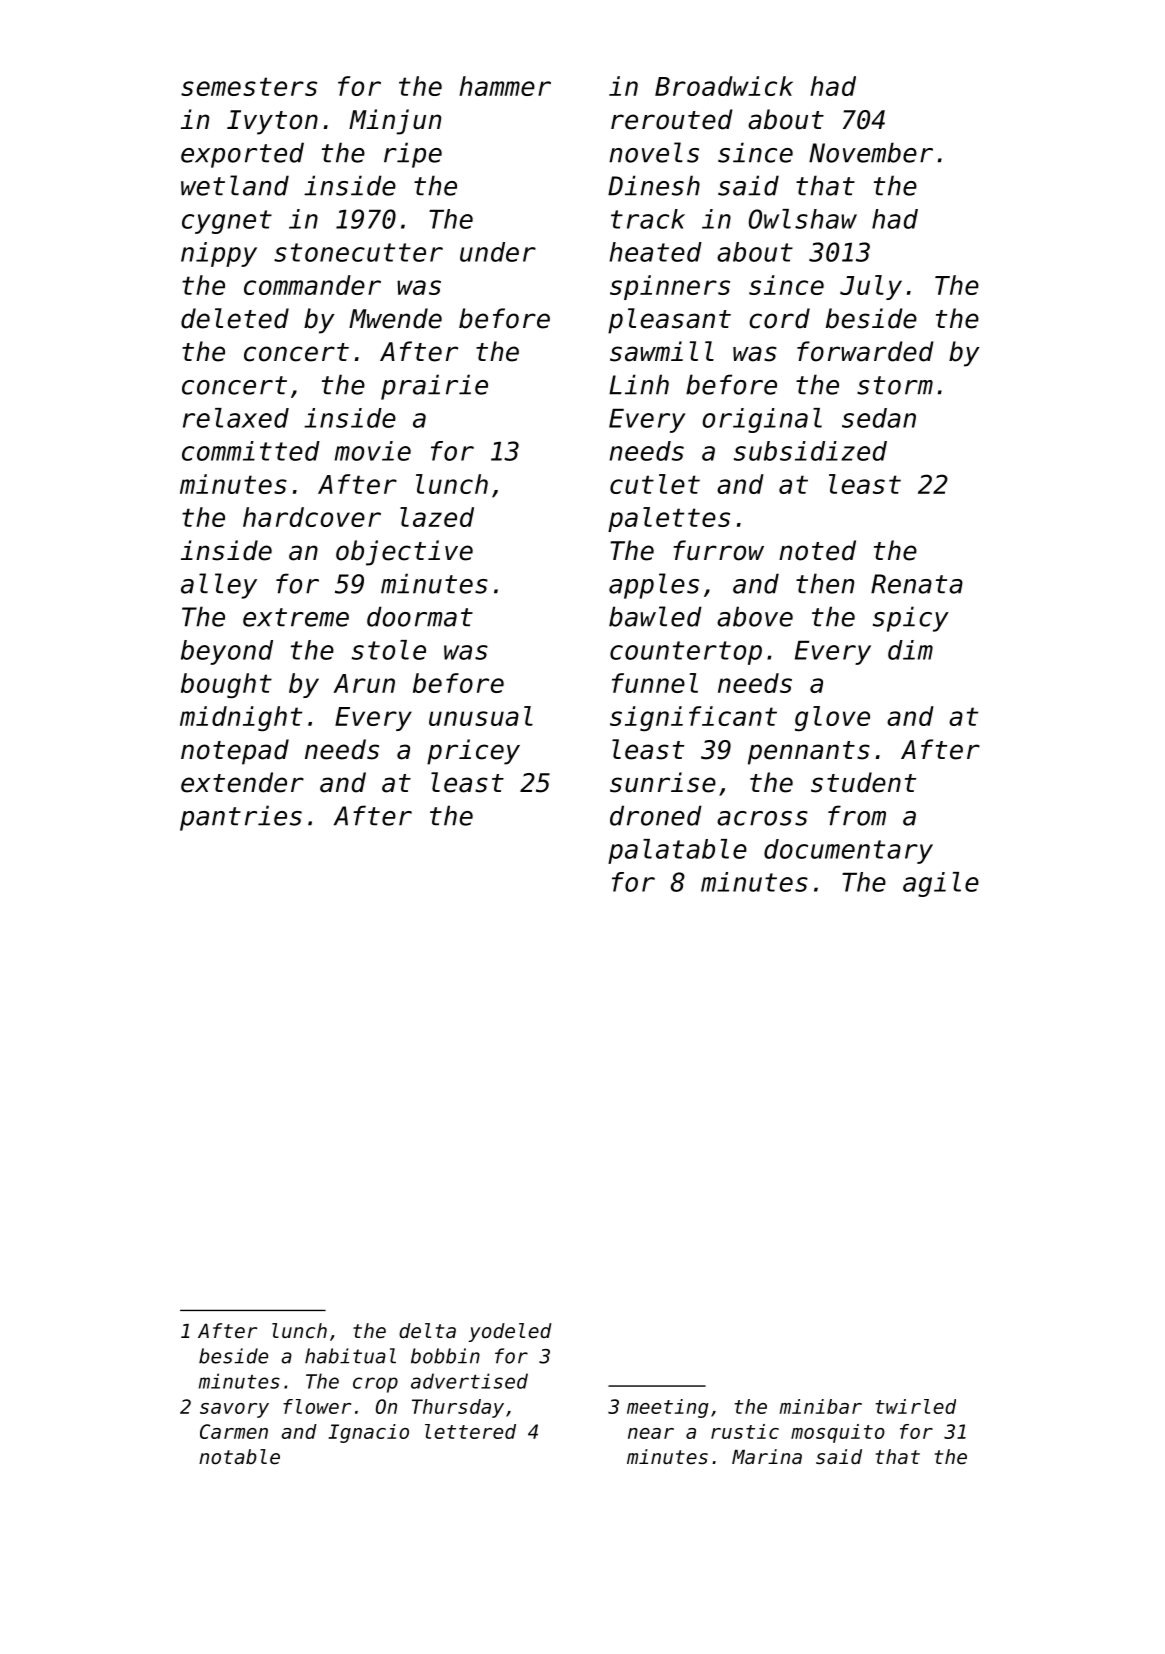  I want to click on documentary, so click(848, 851).
